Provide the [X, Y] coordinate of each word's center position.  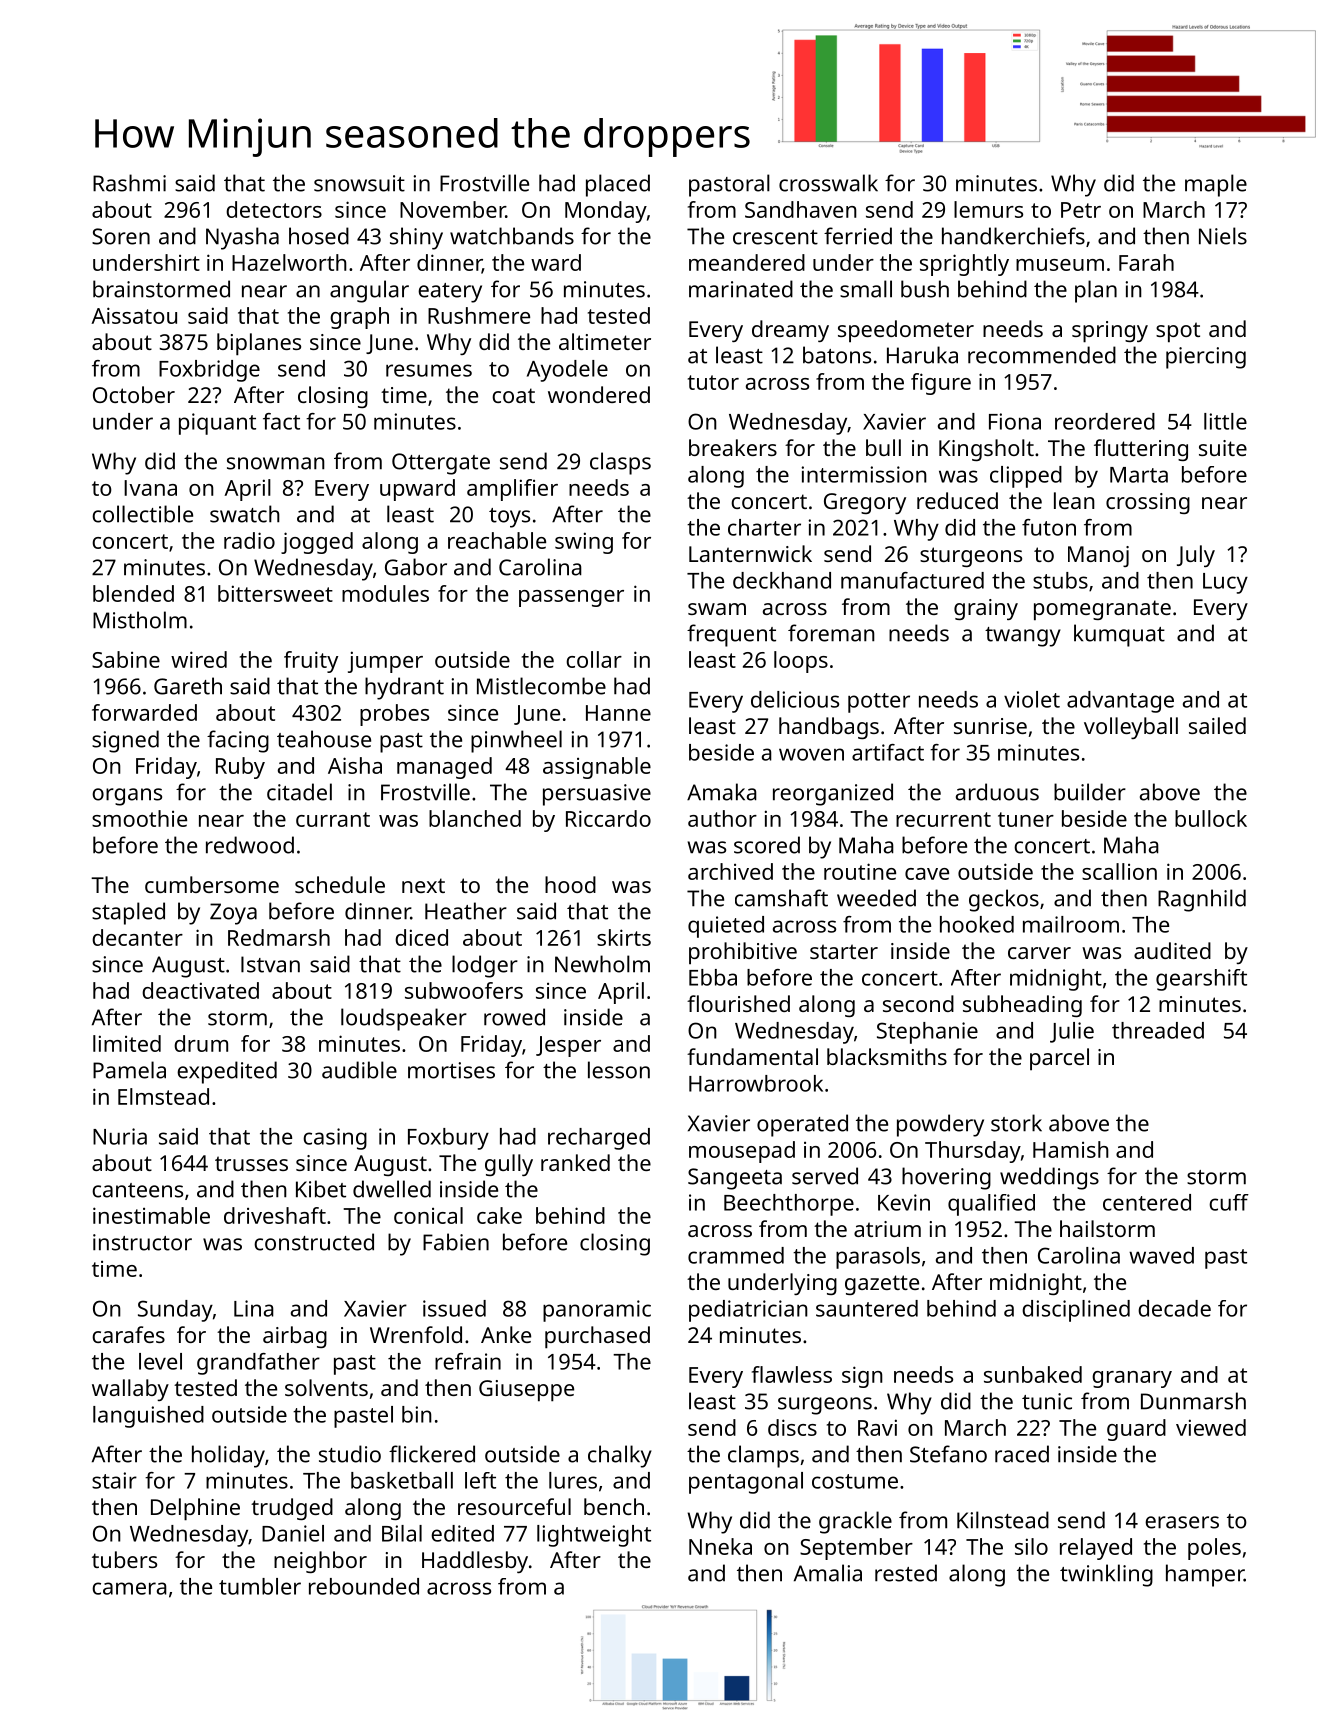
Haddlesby [475, 1562]
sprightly [964, 265]
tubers [124, 1559]
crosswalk [828, 183]
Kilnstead [1003, 1520]
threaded [1158, 1030]
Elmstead [163, 1096]
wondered [599, 394]
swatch [245, 514]
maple [1216, 185]
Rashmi [129, 183]
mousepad [742, 1152]
